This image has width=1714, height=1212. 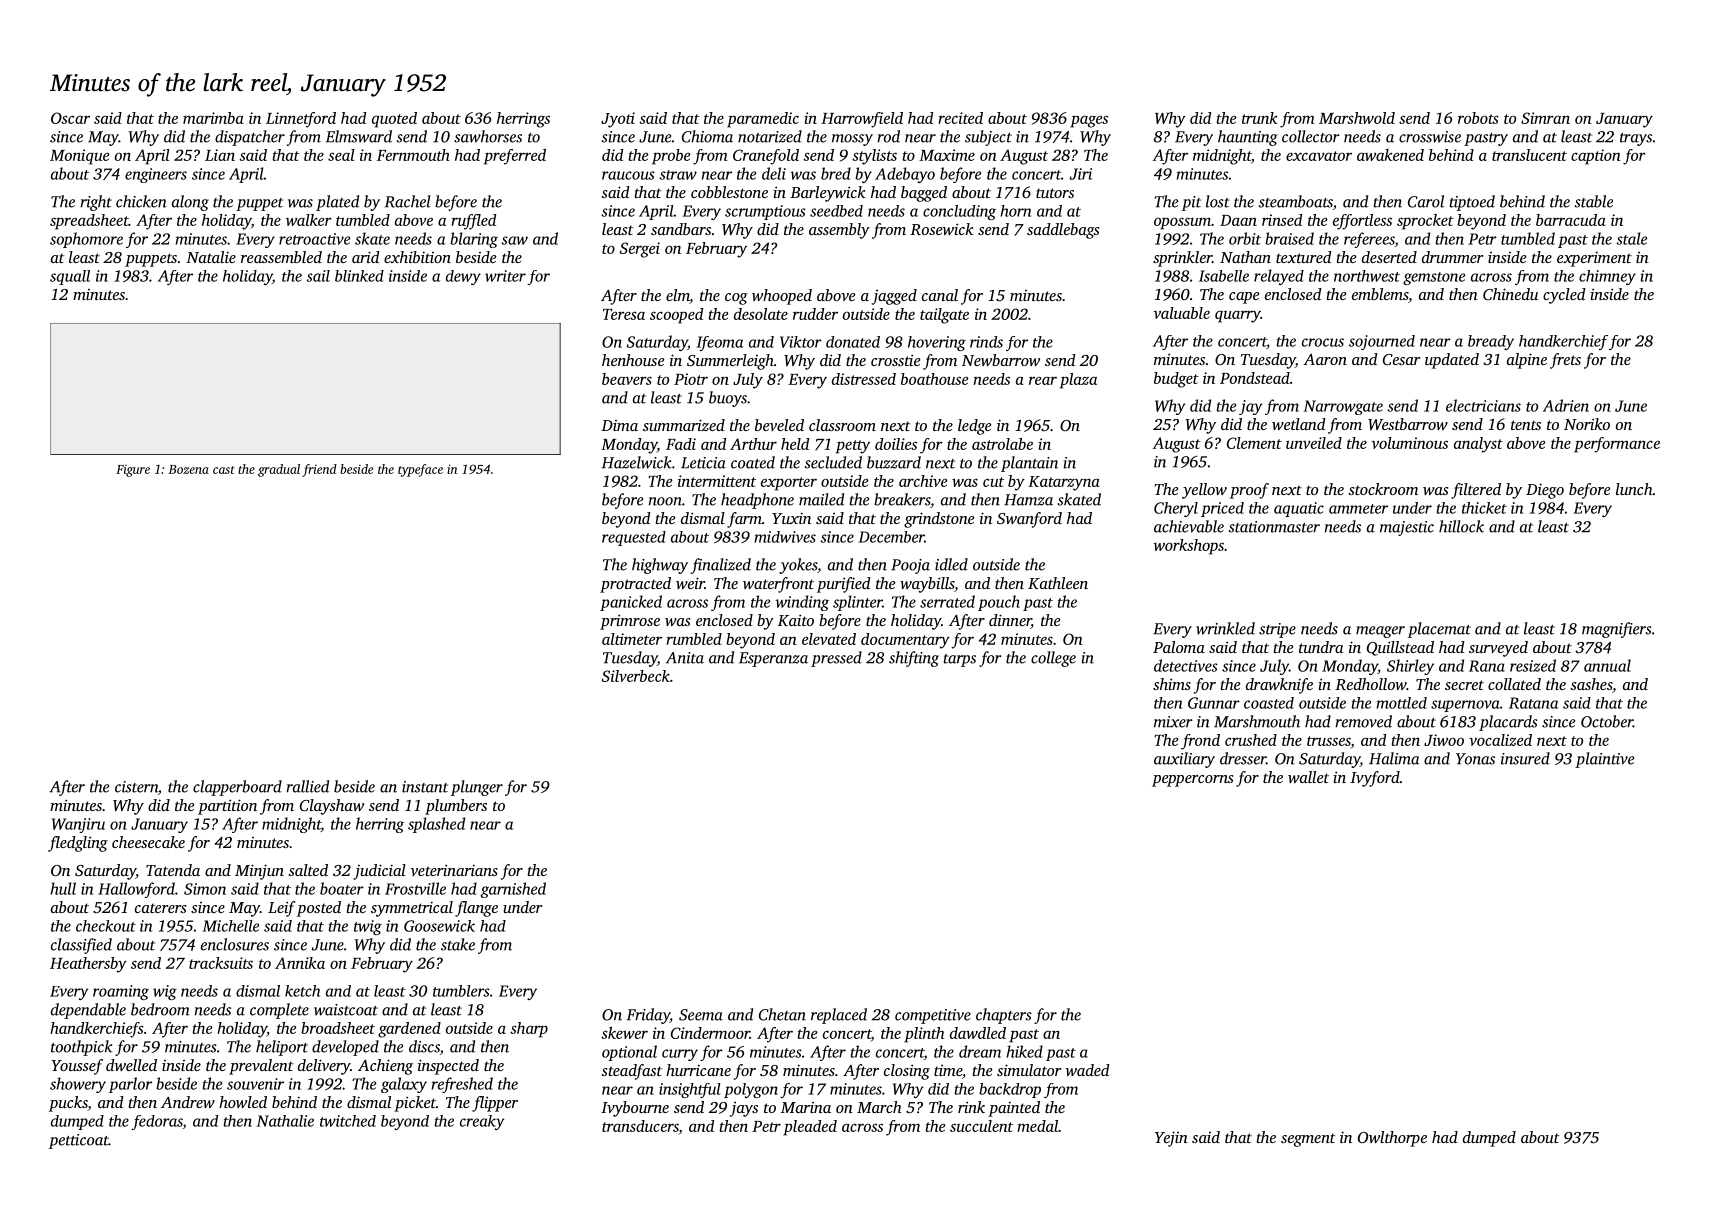 What do you see at coordinates (1478, 118) in the image?
I see `robots` at bounding box center [1478, 118].
